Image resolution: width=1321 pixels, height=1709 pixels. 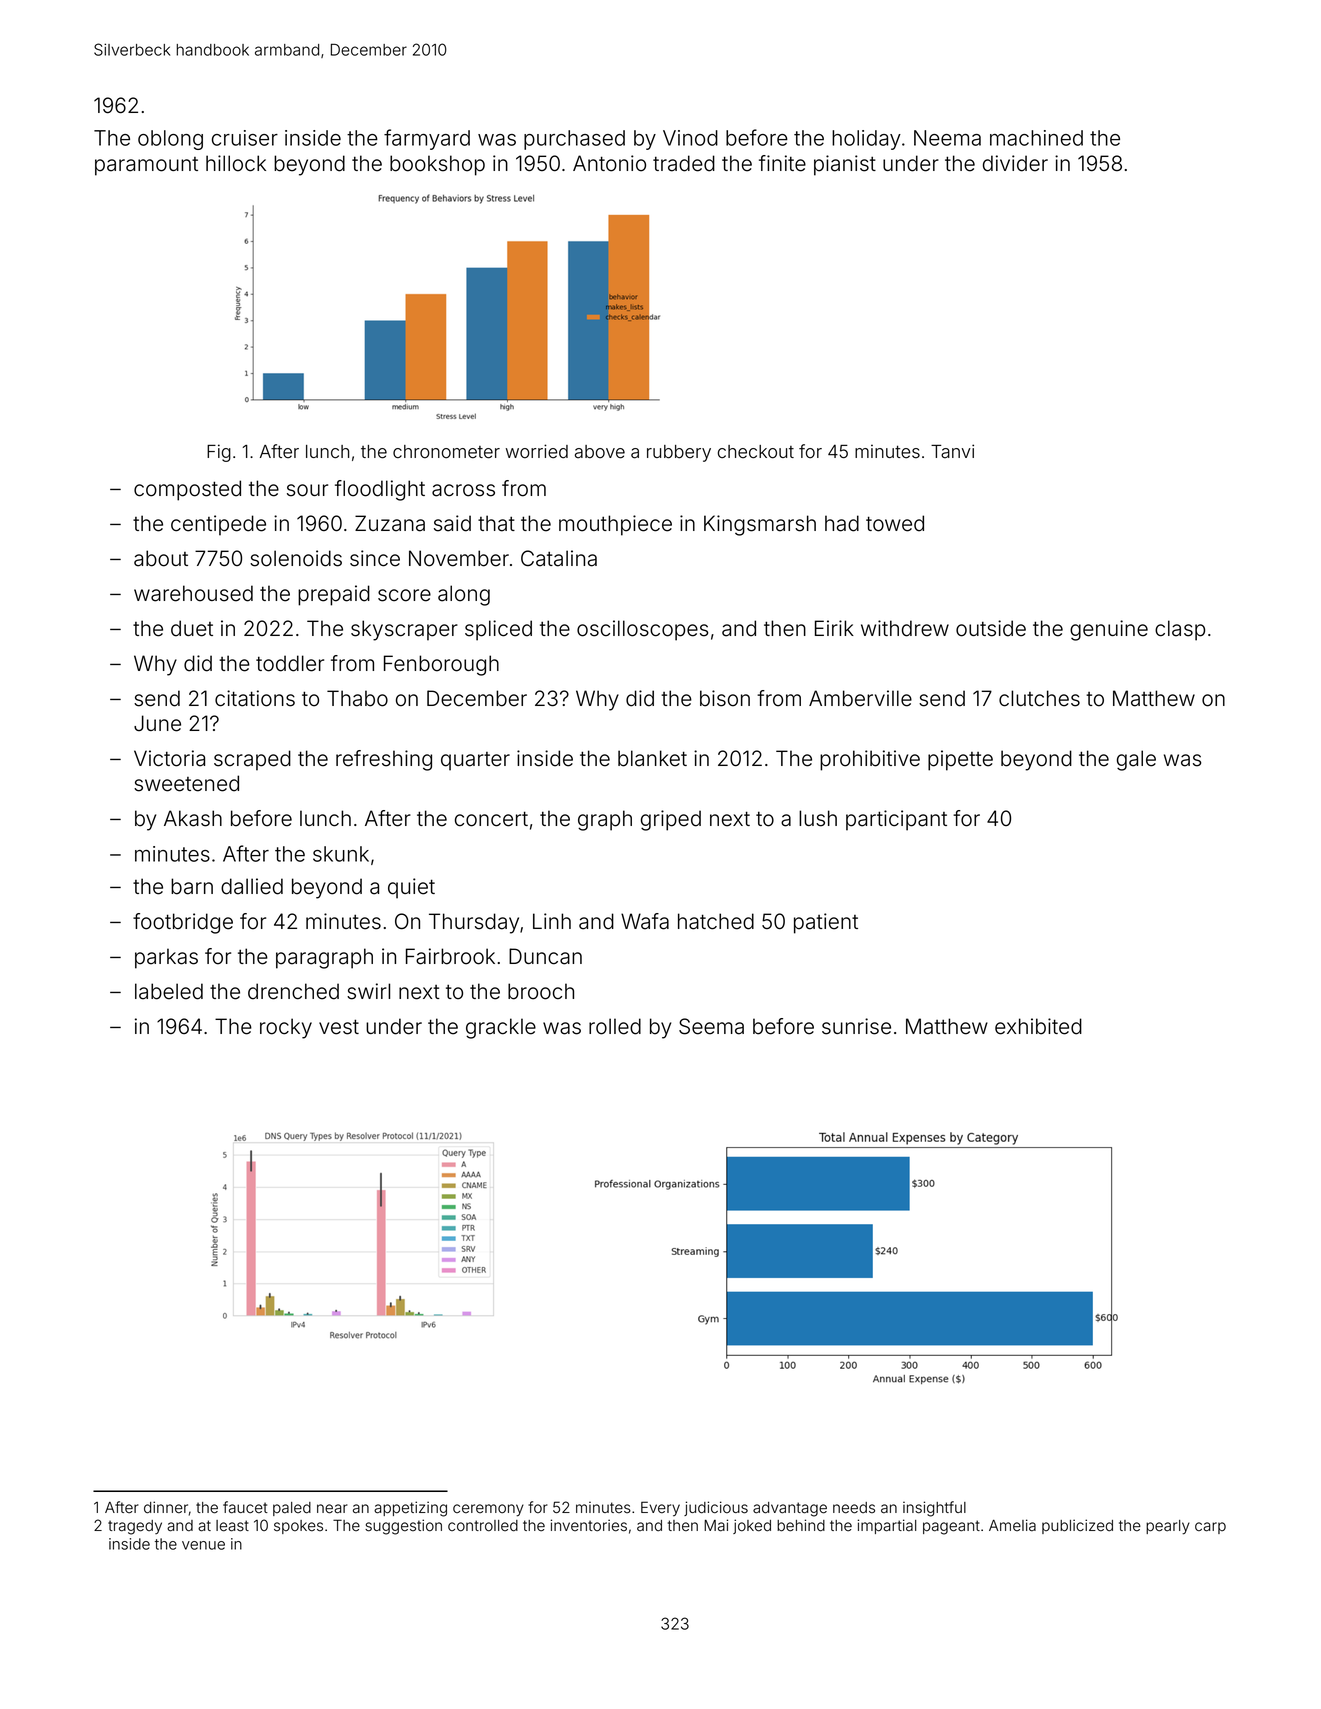 What do you see at coordinates (169, 758) in the page?
I see `Victoria` at bounding box center [169, 758].
